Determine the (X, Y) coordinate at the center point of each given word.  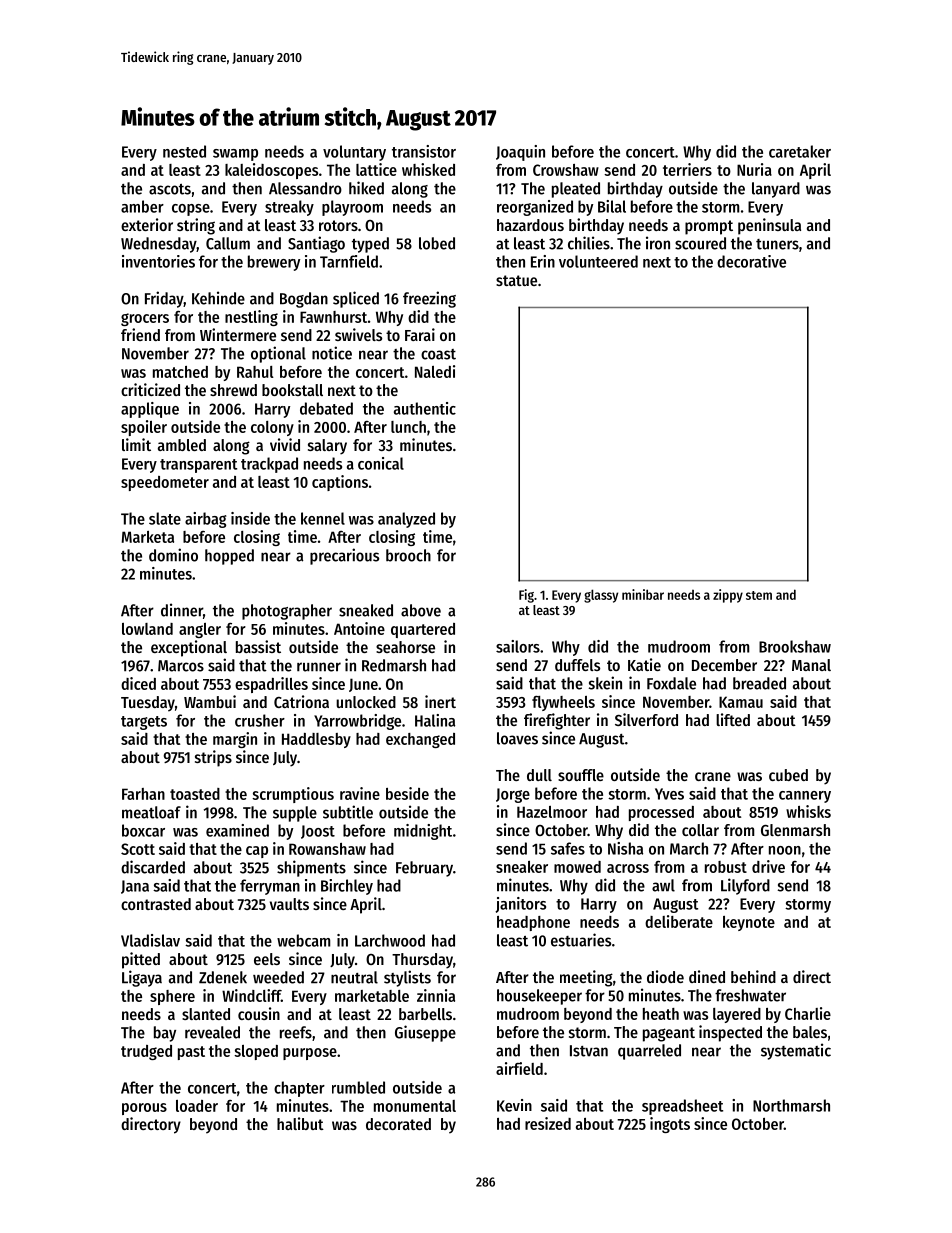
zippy (728, 596)
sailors (518, 646)
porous (144, 1109)
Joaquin (520, 153)
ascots (170, 189)
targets (144, 723)
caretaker (800, 151)
